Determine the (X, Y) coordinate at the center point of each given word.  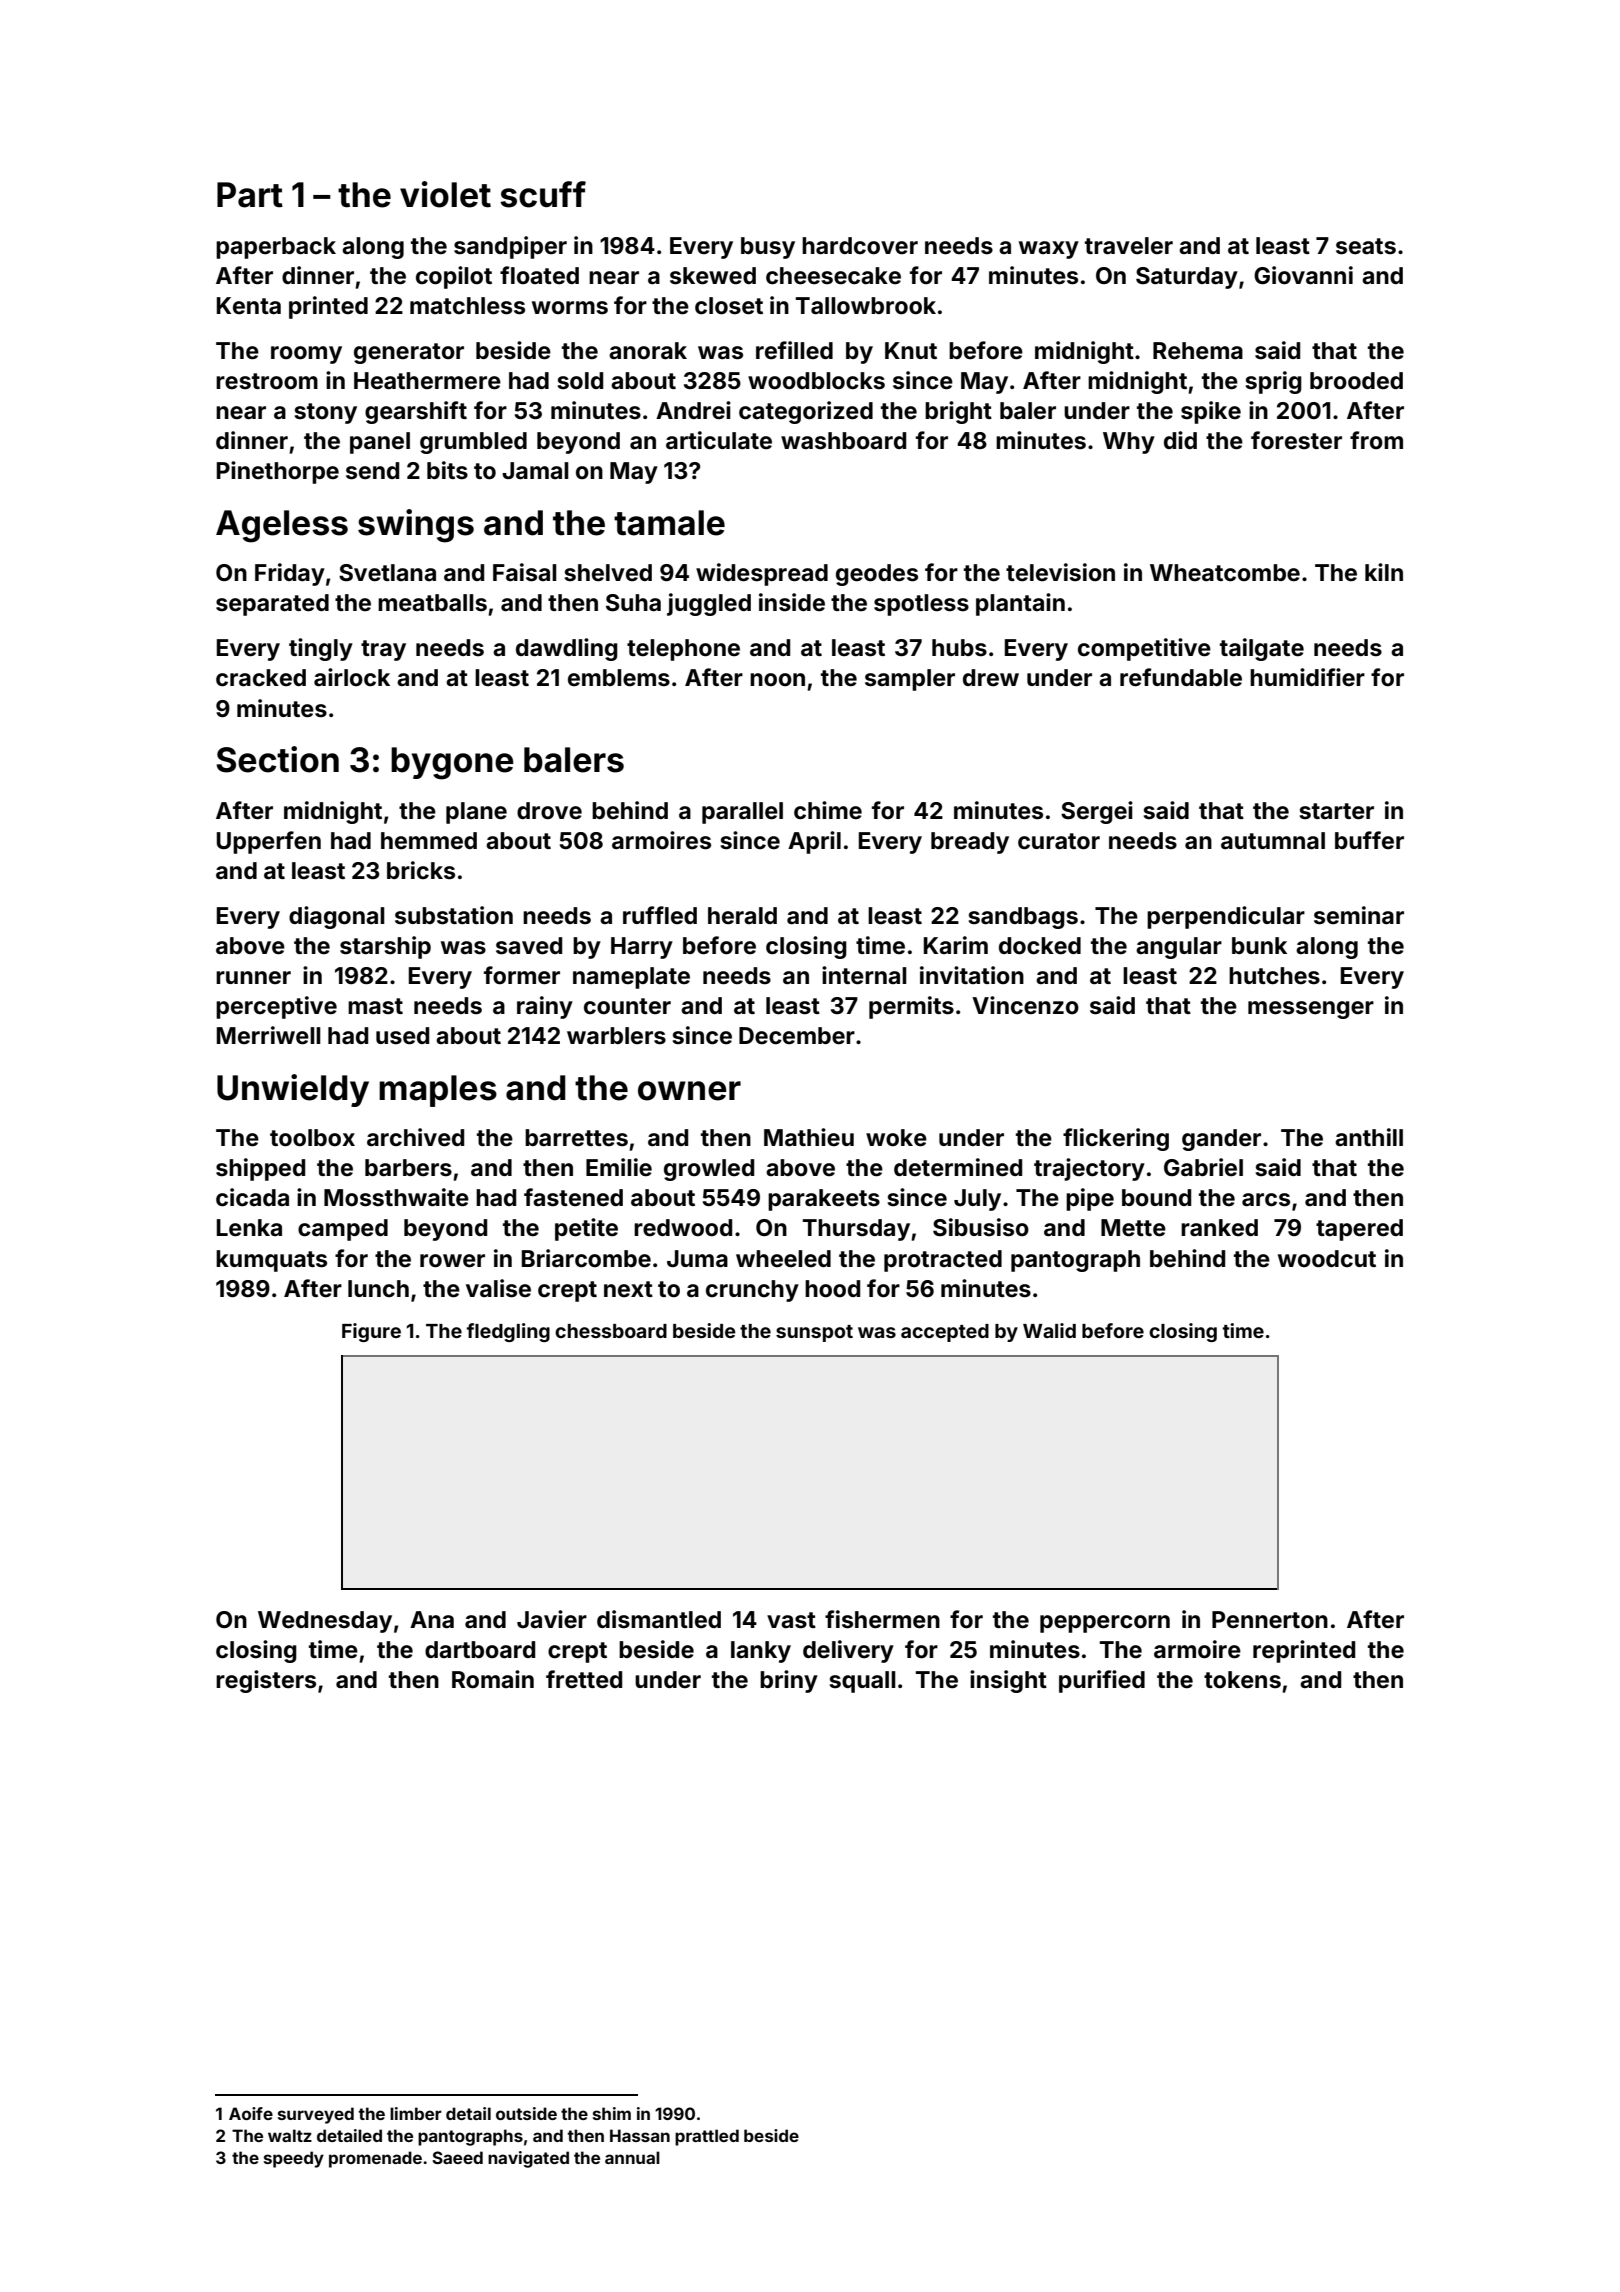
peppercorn (1105, 1624)
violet (445, 194)
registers (266, 1681)
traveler (1129, 245)
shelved (608, 573)
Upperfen (269, 842)
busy (768, 248)
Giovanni (1303, 275)
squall (862, 1682)
